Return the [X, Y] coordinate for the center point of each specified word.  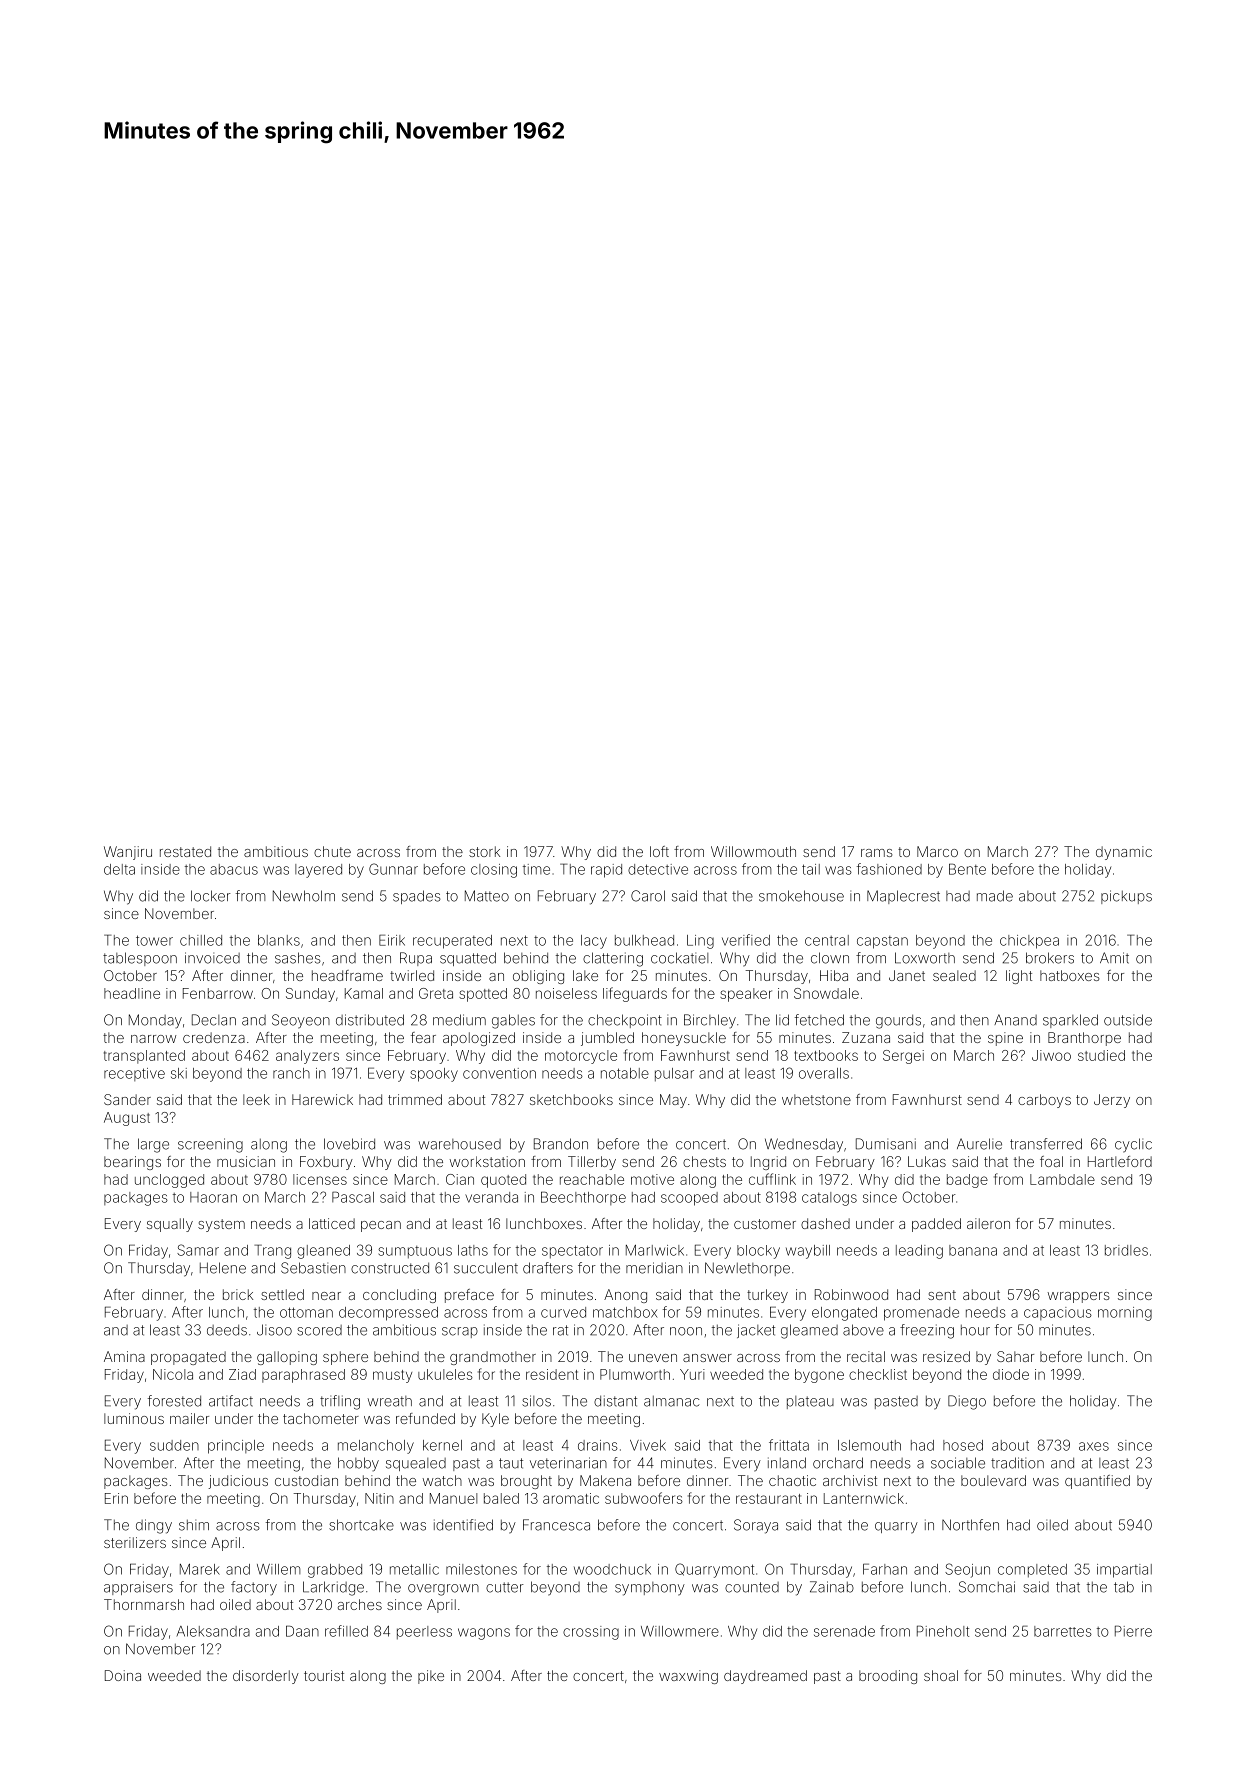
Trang [272, 1251]
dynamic [1124, 853]
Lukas [927, 1161]
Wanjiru [128, 853]
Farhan [885, 1569]
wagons [484, 1634]
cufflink [772, 1179]
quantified [1097, 1482]
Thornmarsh [144, 1604]
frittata [789, 1445]
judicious [238, 1482]
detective [658, 869]
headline [132, 993]
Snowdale [826, 993]
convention [499, 1073]
